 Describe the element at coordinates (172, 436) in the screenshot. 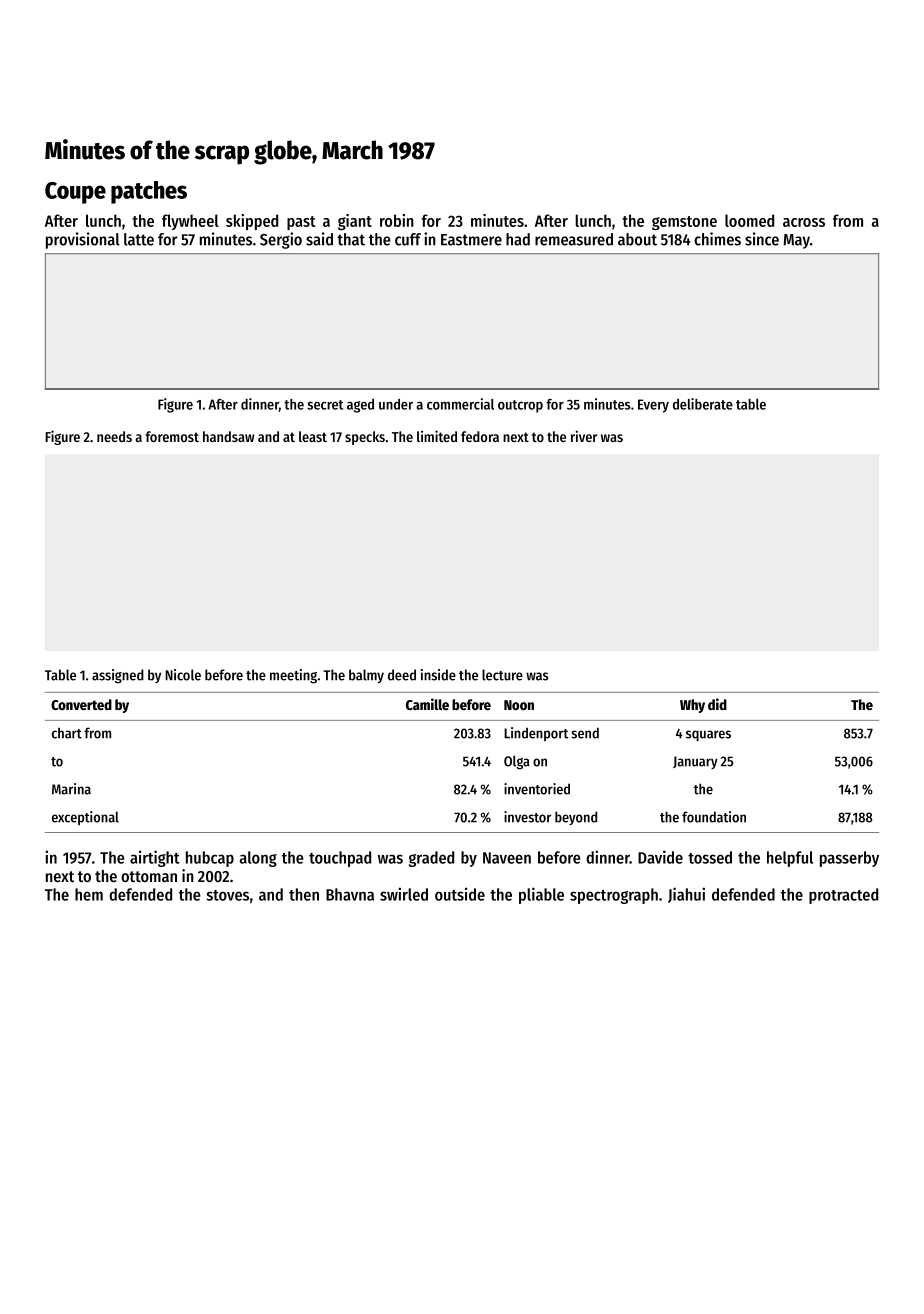

I see `foremost` at that location.
